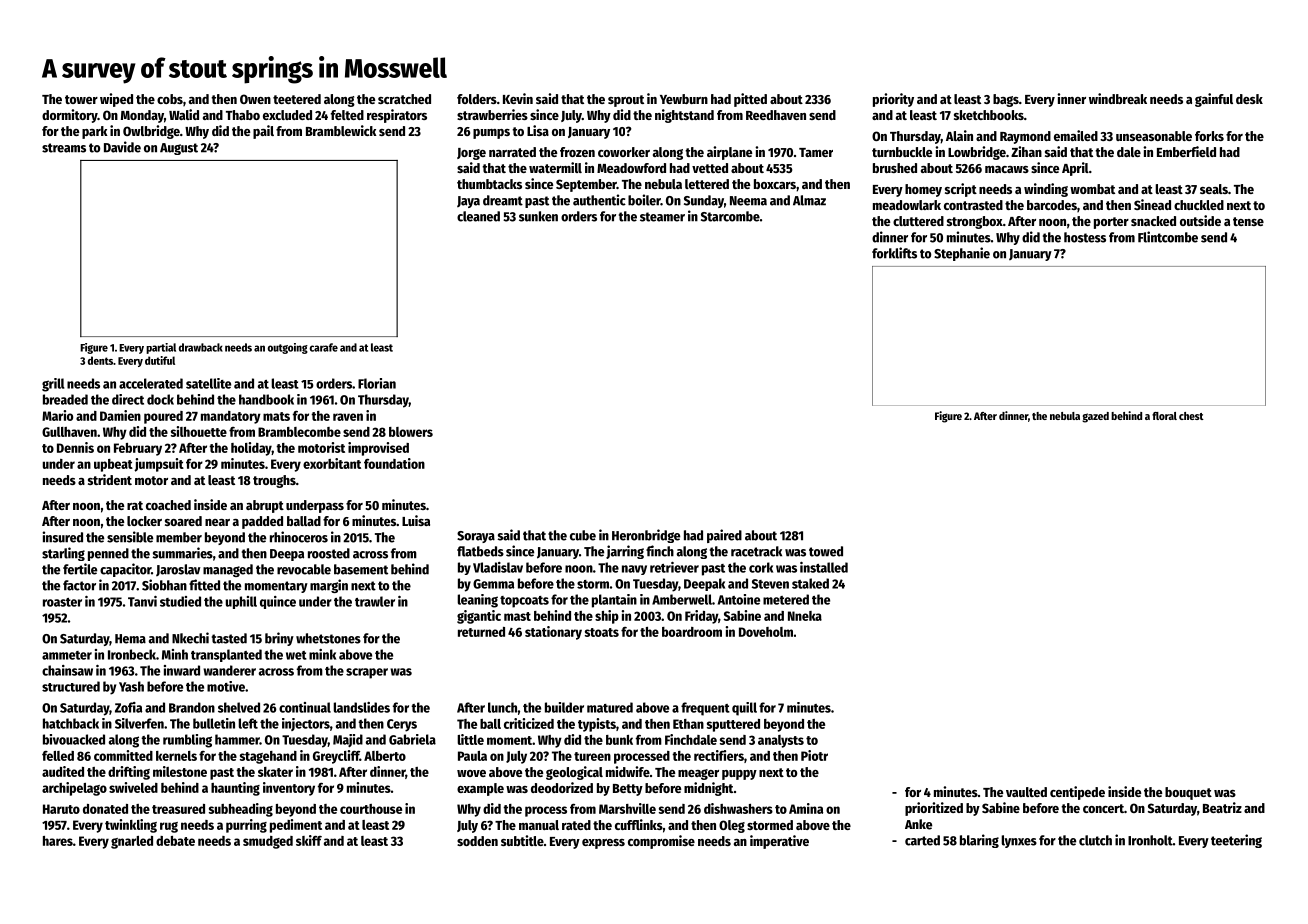 The image size is (1308, 924). What do you see at coordinates (1191, 416) in the screenshot?
I see `chest` at bounding box center [1191, 416].
